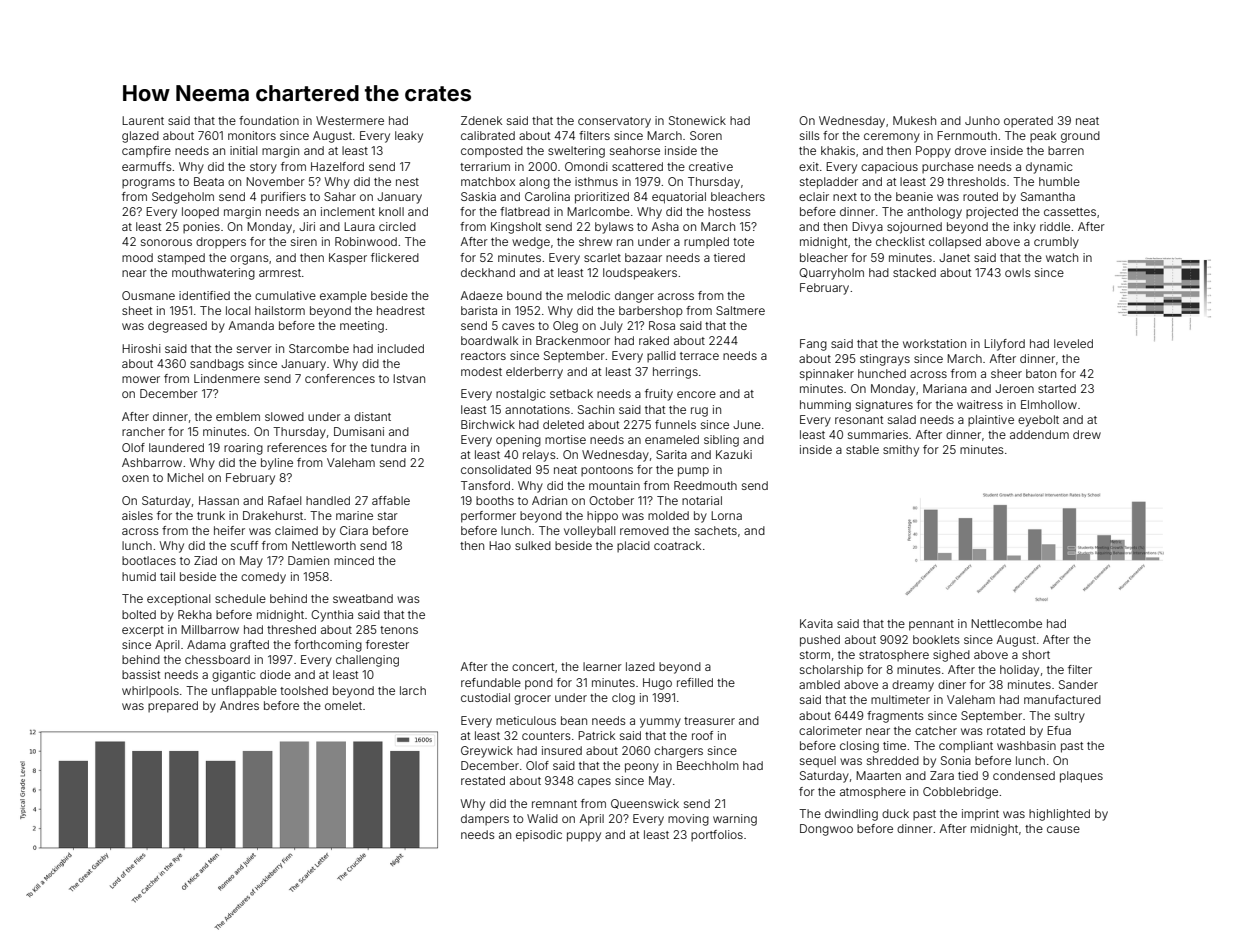 This screenshot has width=1233, height=952. Describe the element at coordinates (173, 707) in the screenshot. I see `prepared` at that location.
